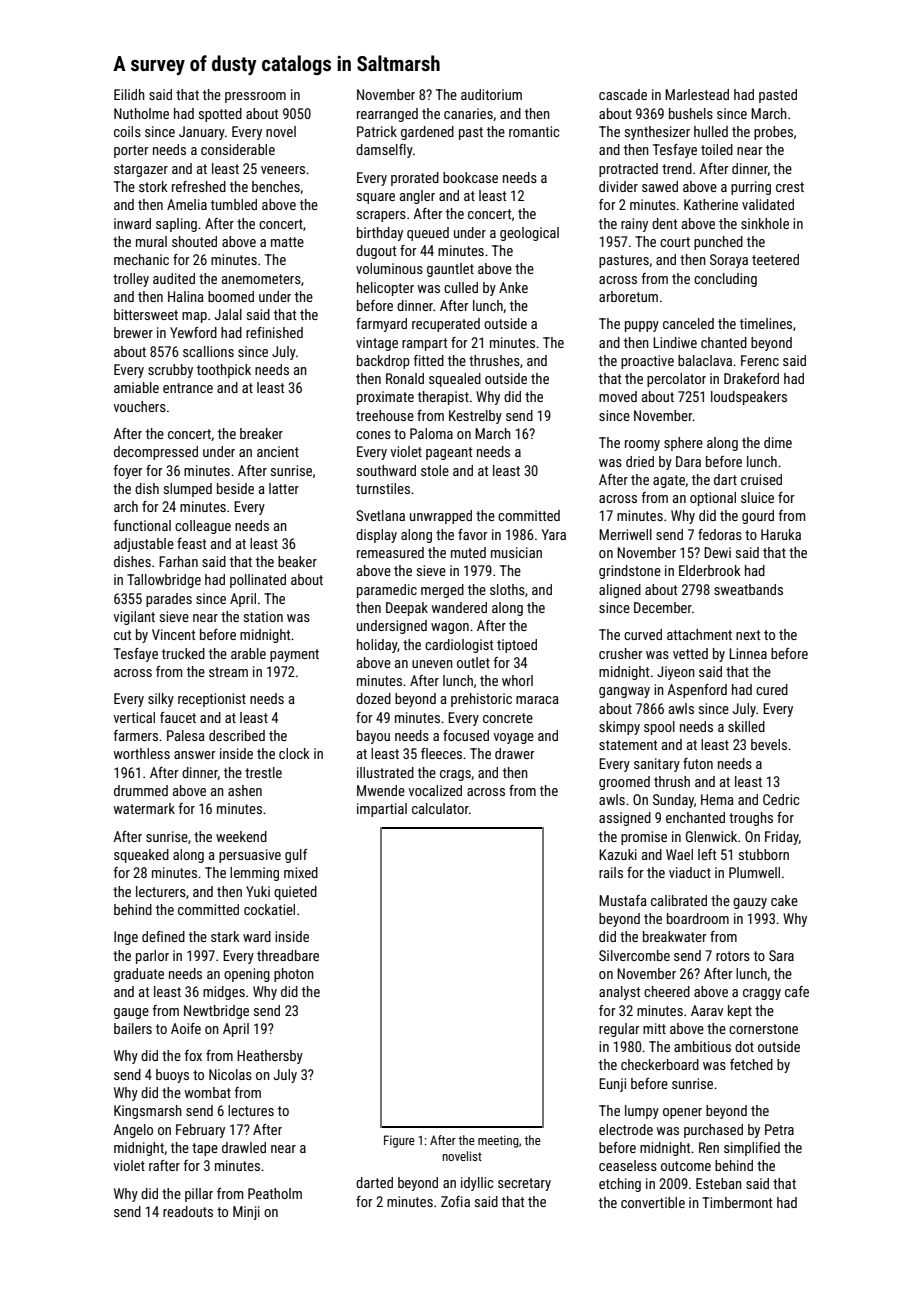  I want to click on Marlestead, so click(697, 94).
